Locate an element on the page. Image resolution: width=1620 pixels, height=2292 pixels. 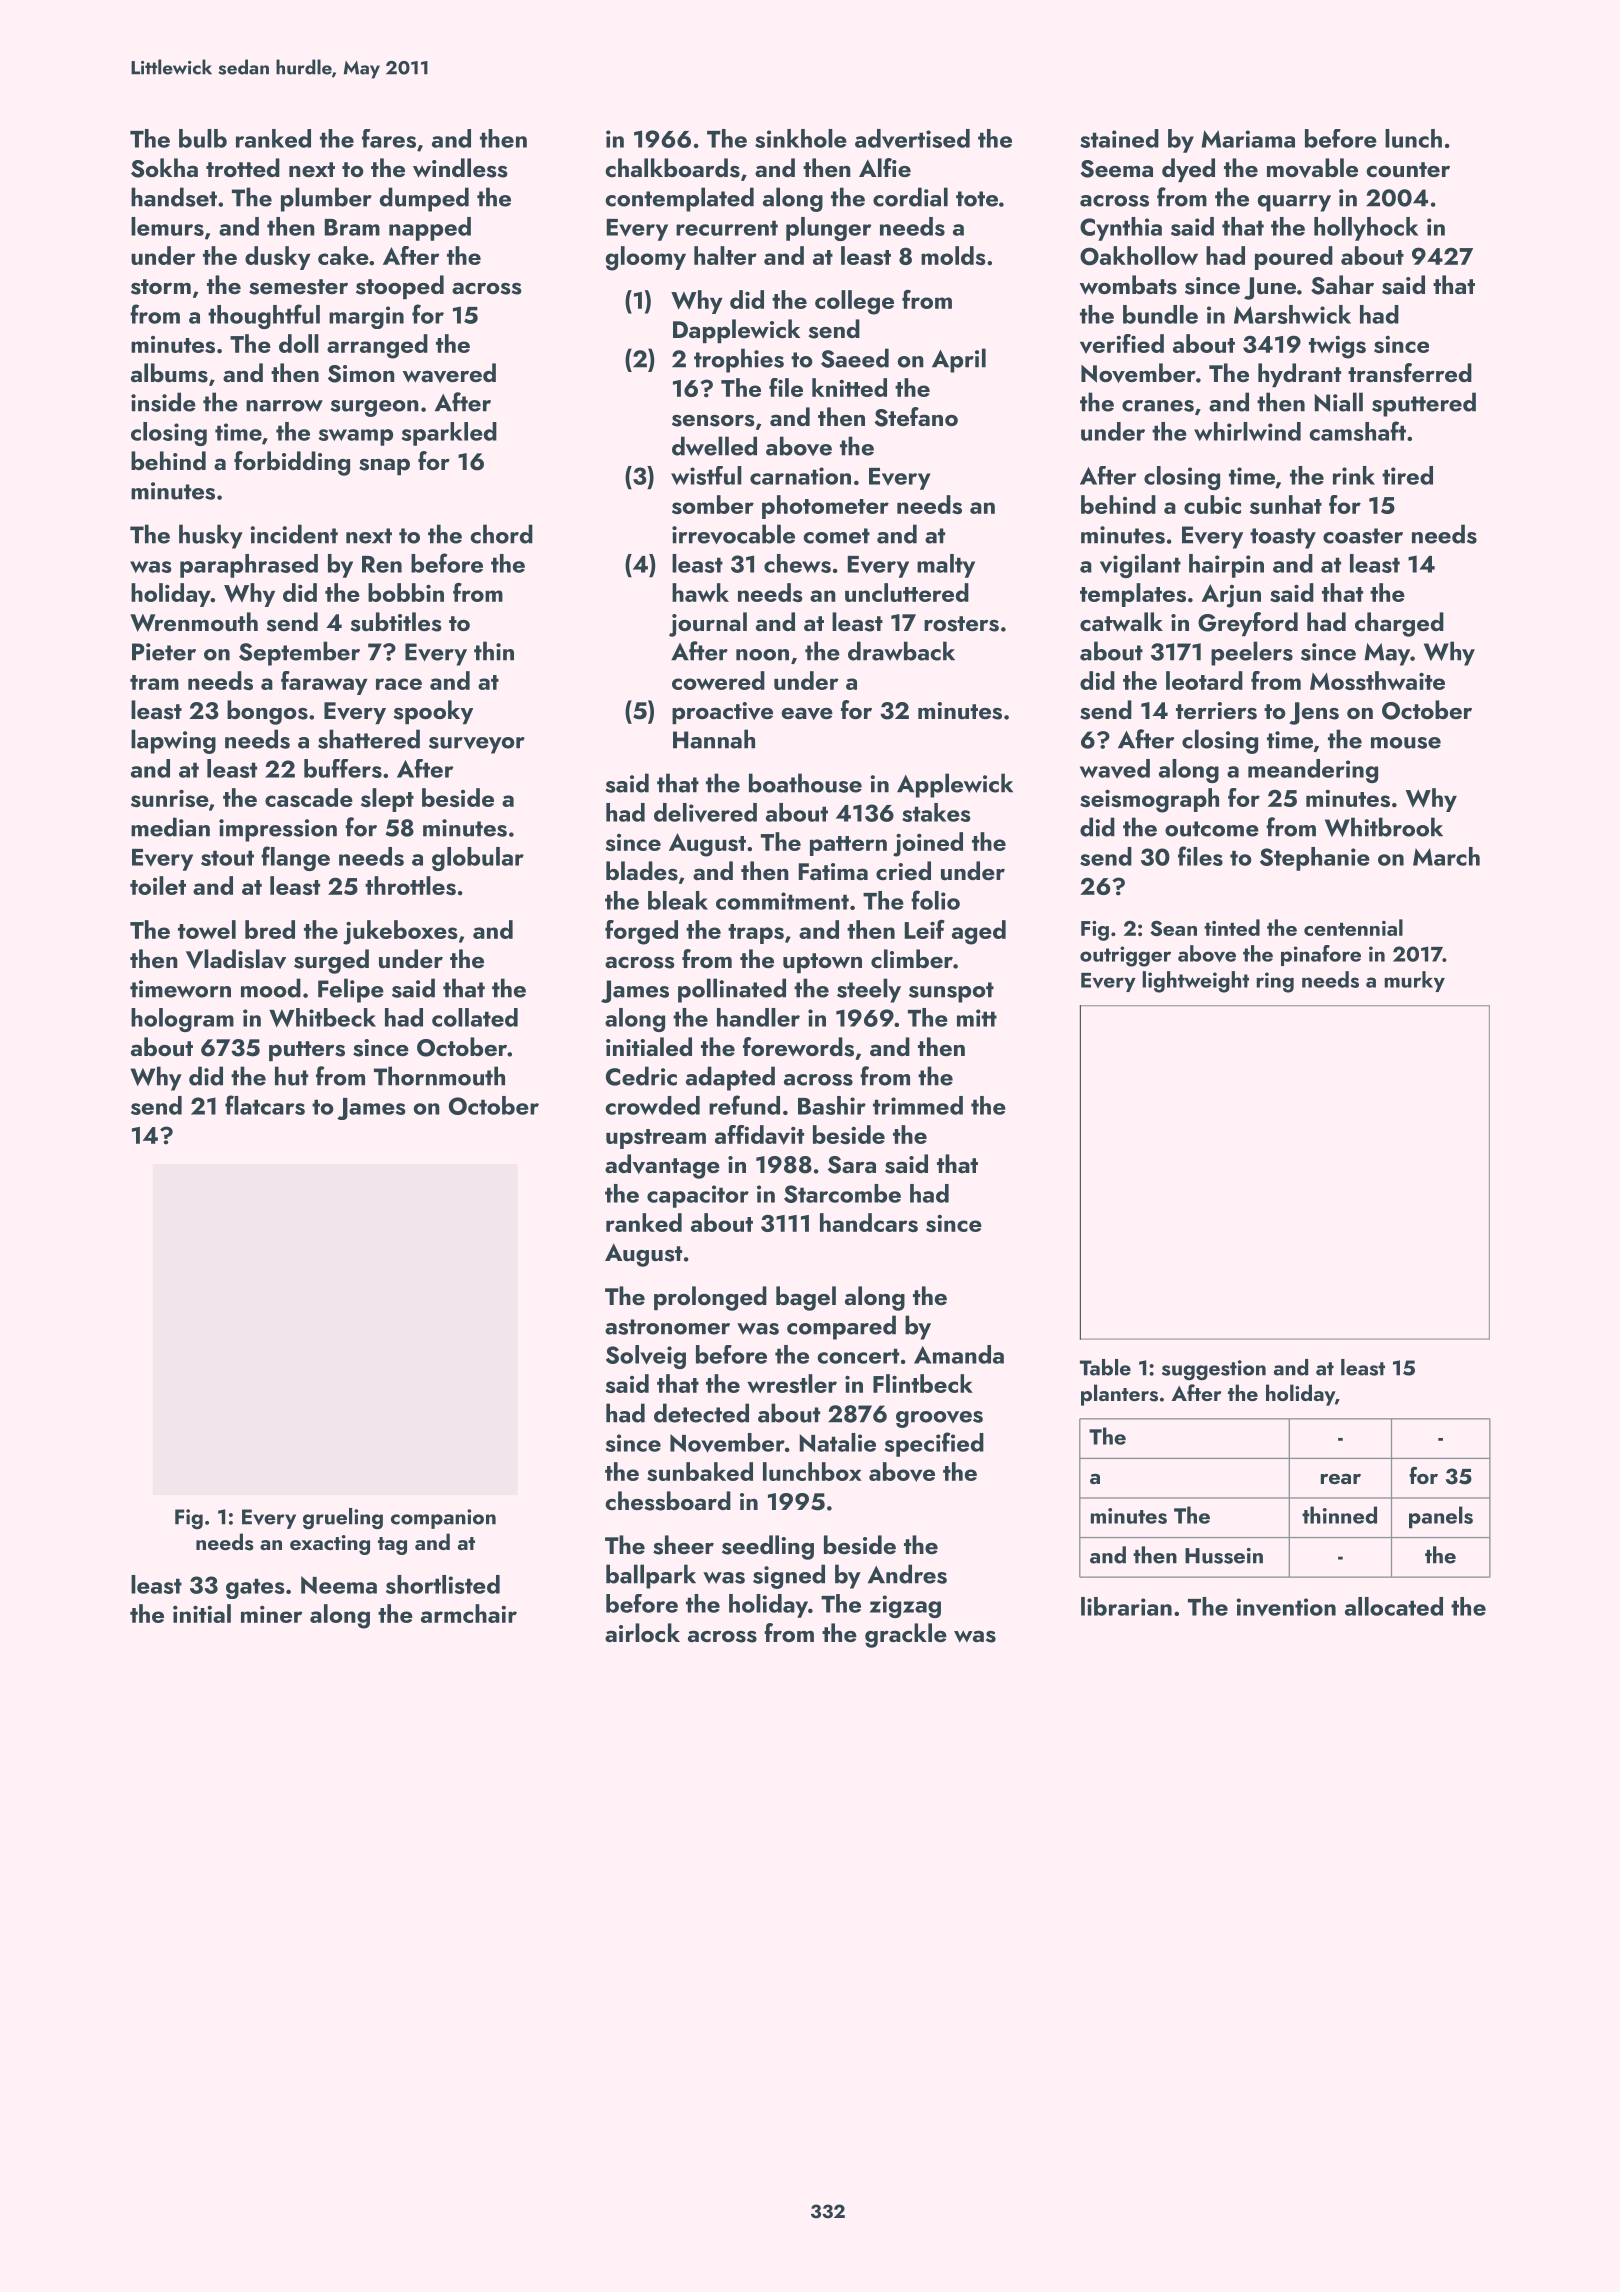
terriers is located at coordinates (1216, 711).
